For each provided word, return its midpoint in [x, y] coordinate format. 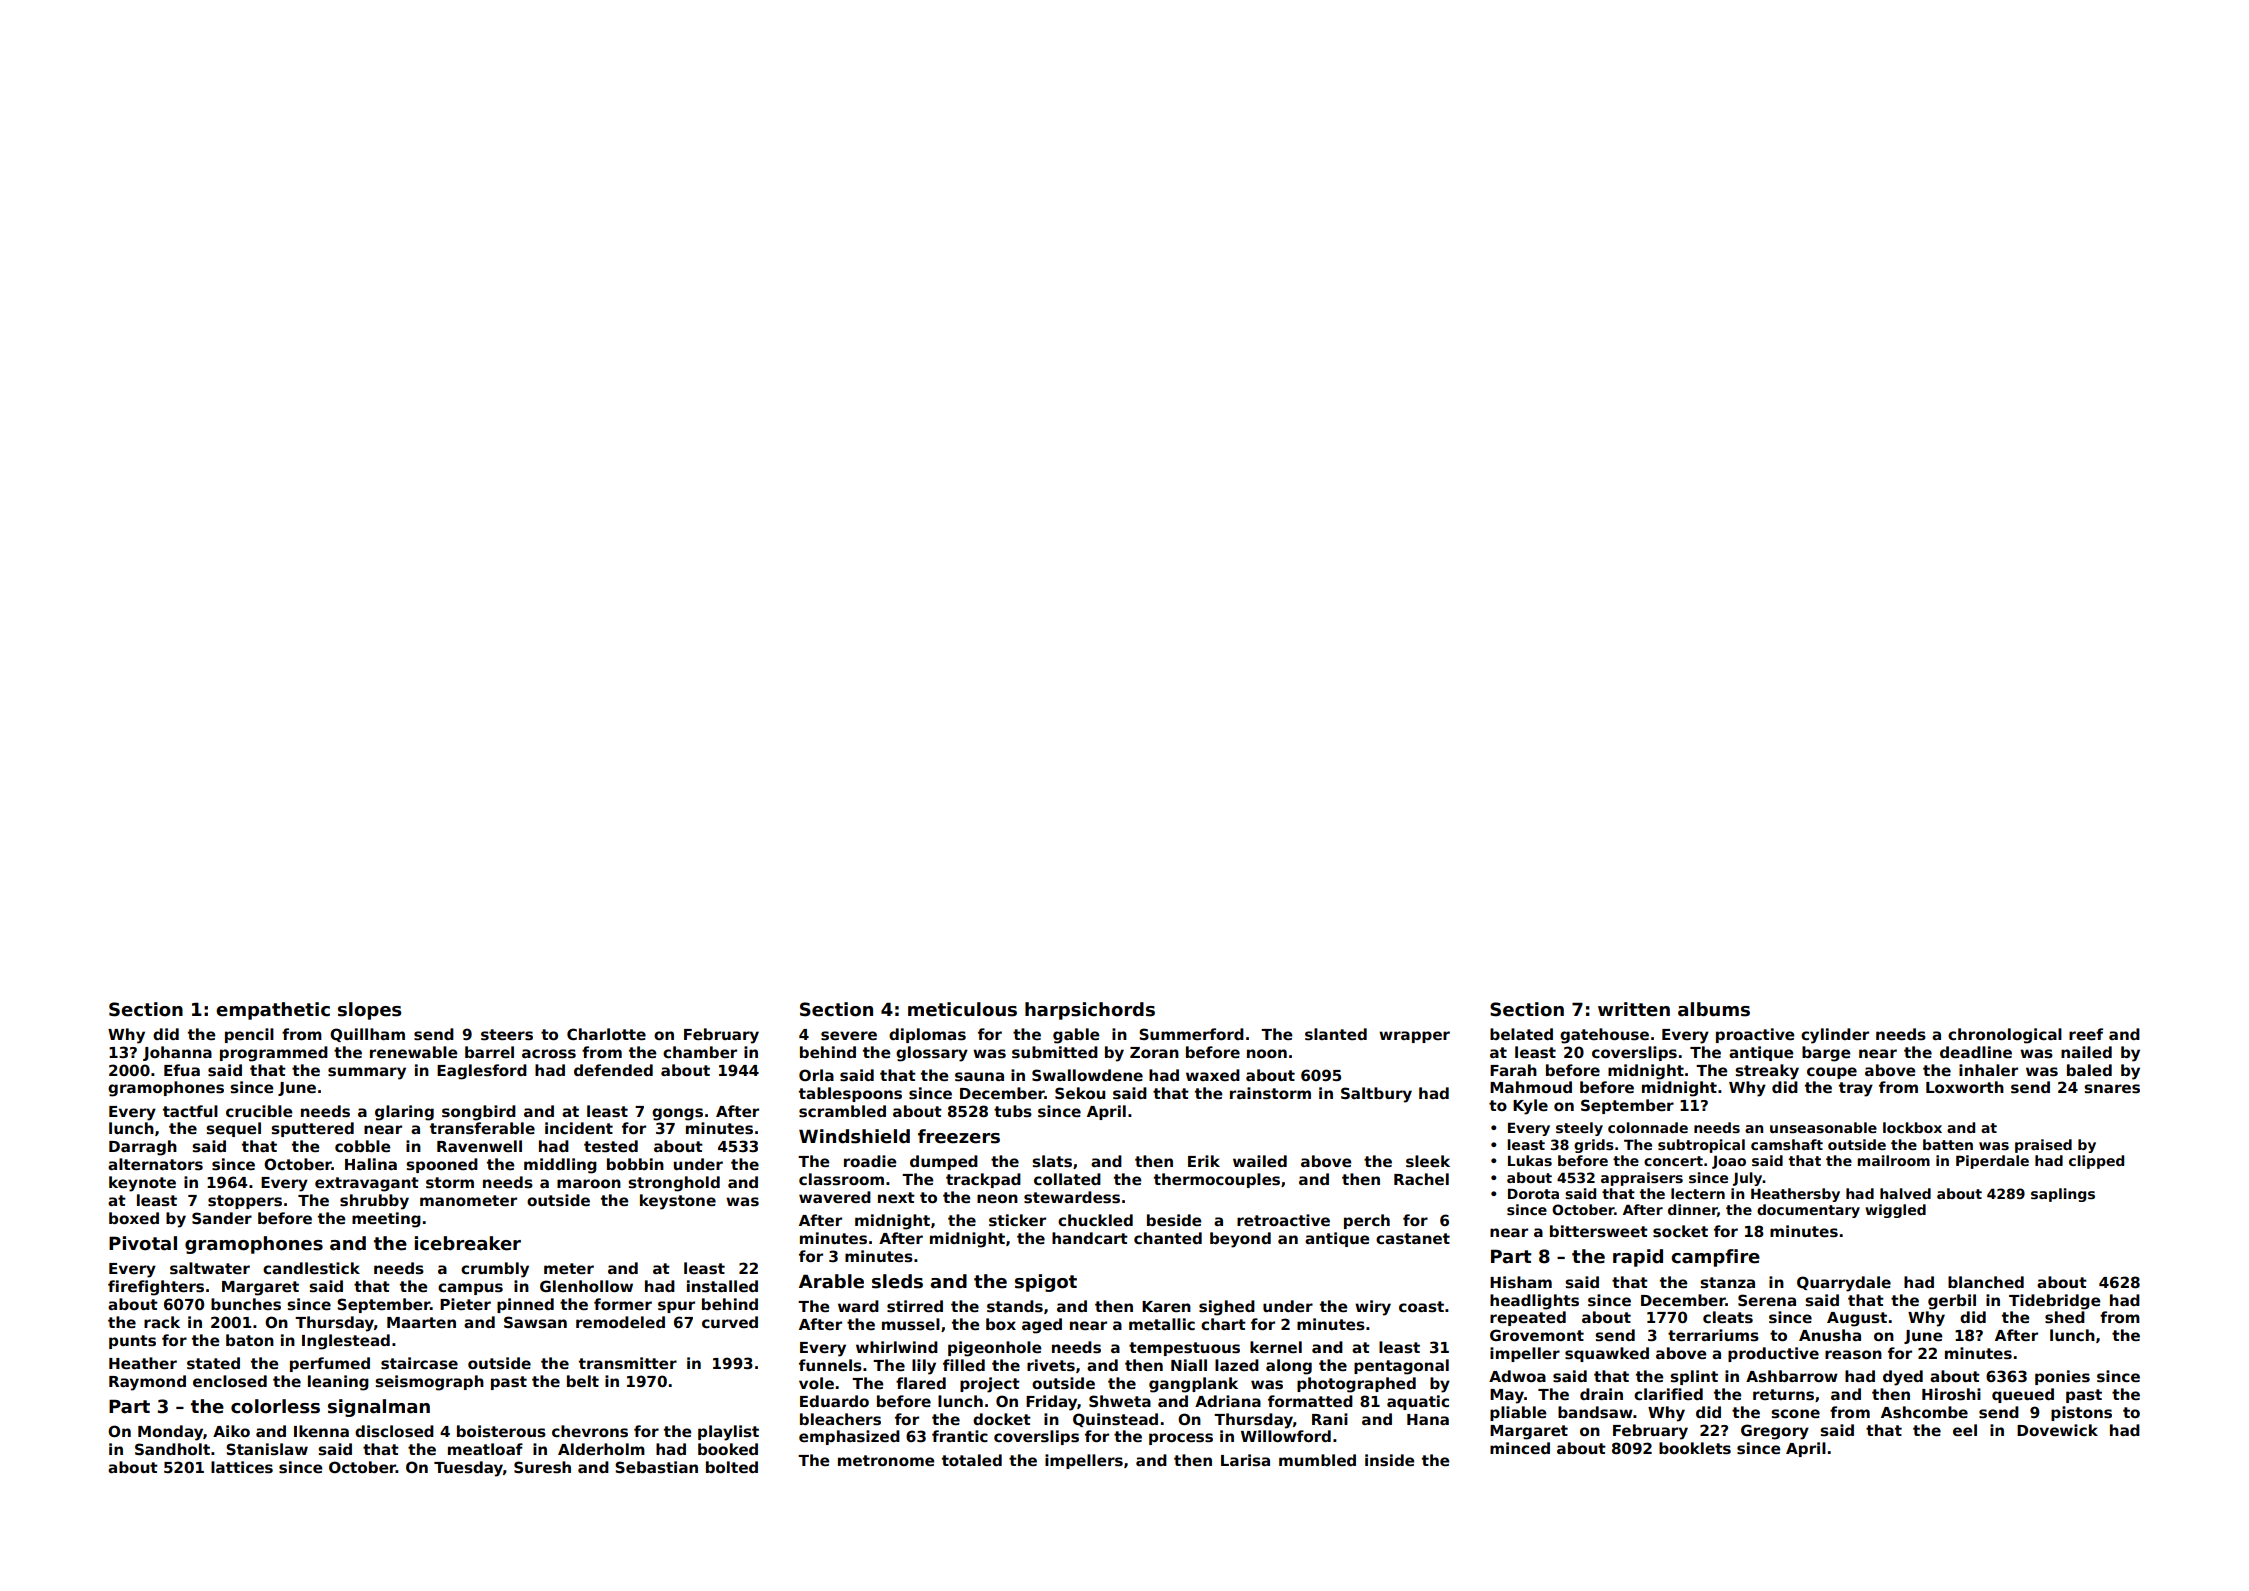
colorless [275, 1406]
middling [560, 1166]
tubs [1013, 1111]
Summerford [1191, 1034]
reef [2086, 1034]
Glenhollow [586, 1286]
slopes [369, 1011]
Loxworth [1965, 1087]
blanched [1986, 1282]
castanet [1413, 1239]
